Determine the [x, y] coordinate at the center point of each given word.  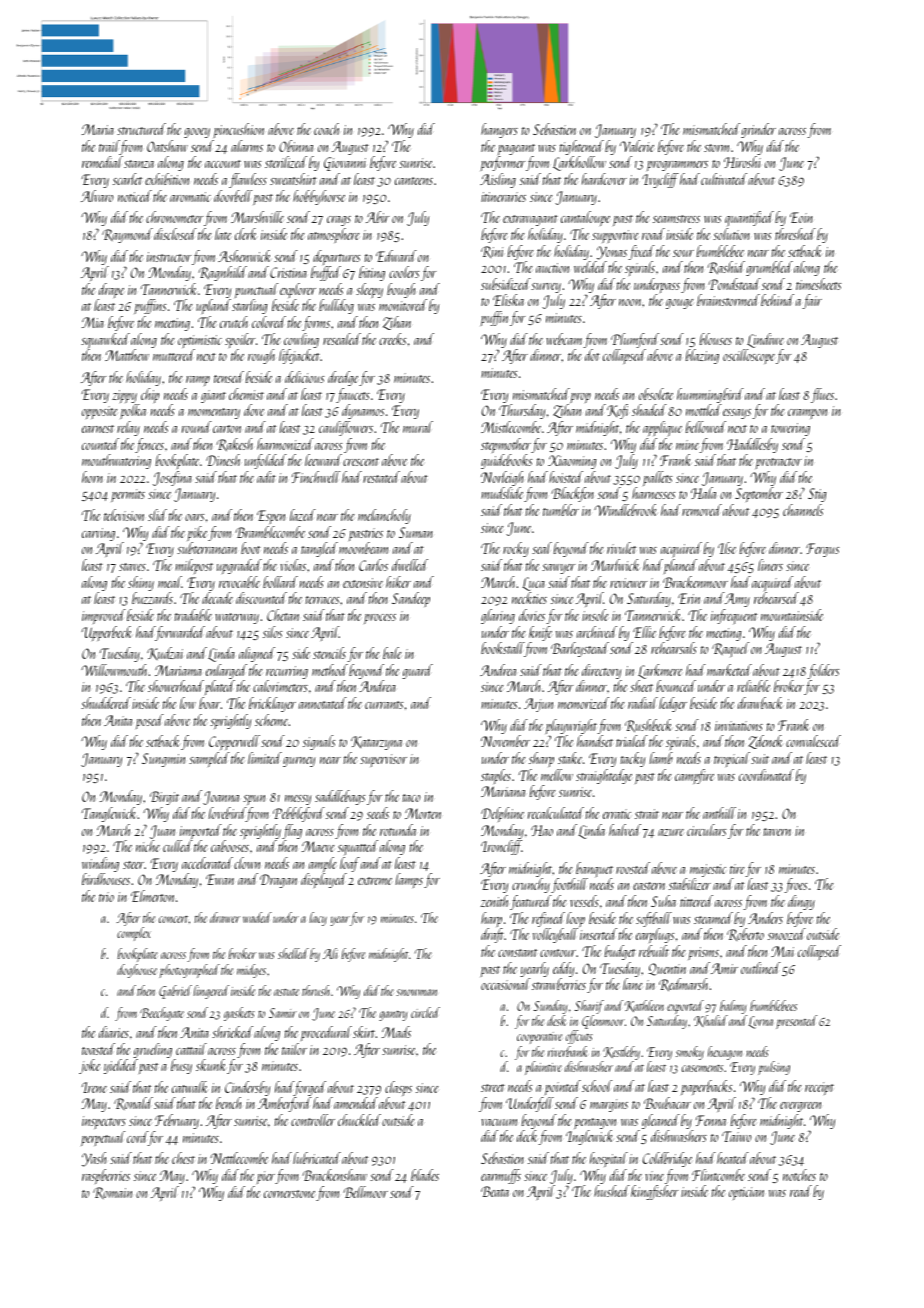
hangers [499, 130]
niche [148, 846]
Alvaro [97, 196]
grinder [758, 130]
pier [266, 1177]
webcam [565, 340]
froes [796, 885]
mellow [557, 775]
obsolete [656, 394]
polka [133, 411]
